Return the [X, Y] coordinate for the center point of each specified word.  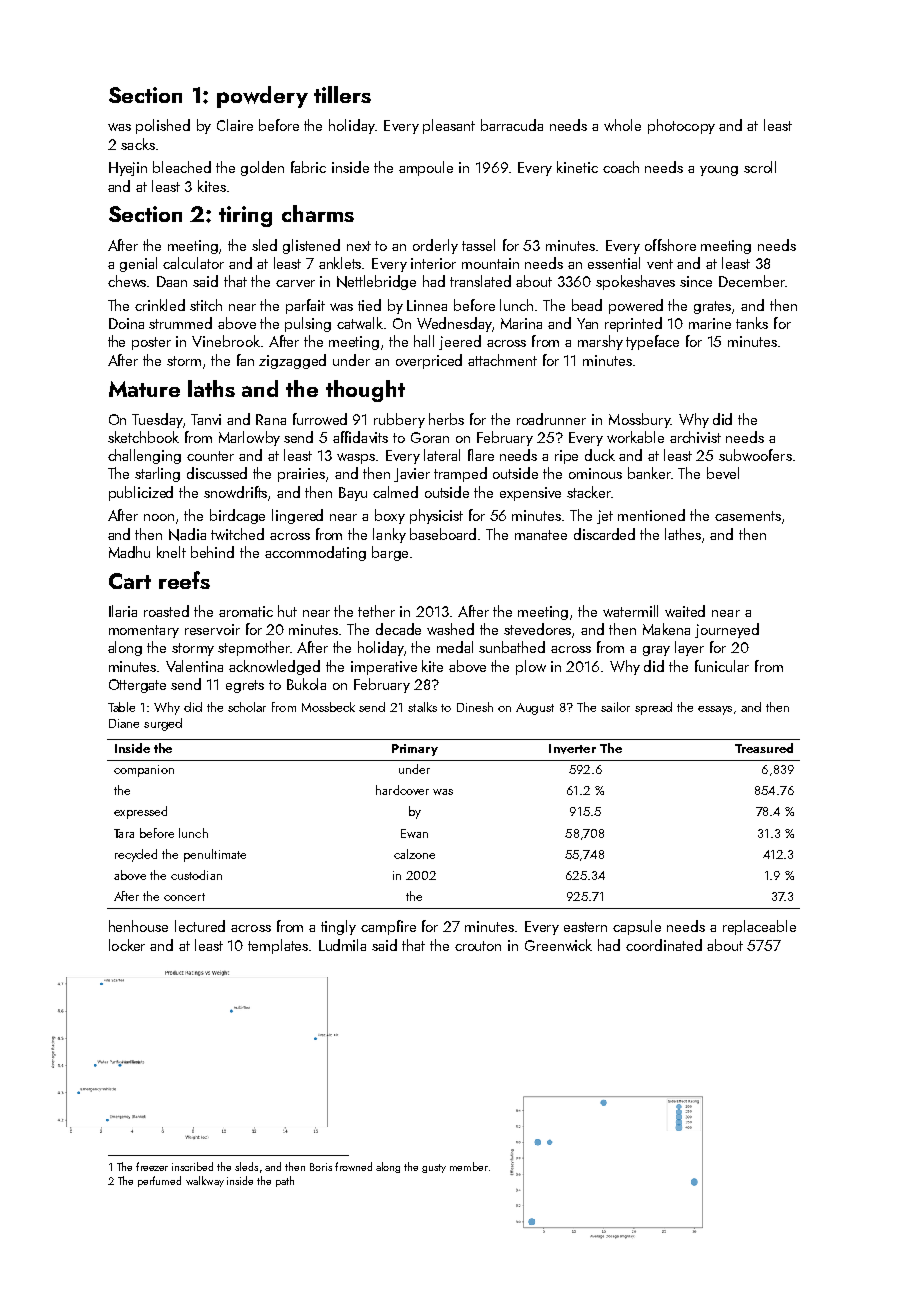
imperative [384, 668]
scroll [760, 167]
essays [715, 710]
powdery [262, 97]
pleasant [449, 126]
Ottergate [137, 686]
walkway [205, 1181]
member [469, 1166]
